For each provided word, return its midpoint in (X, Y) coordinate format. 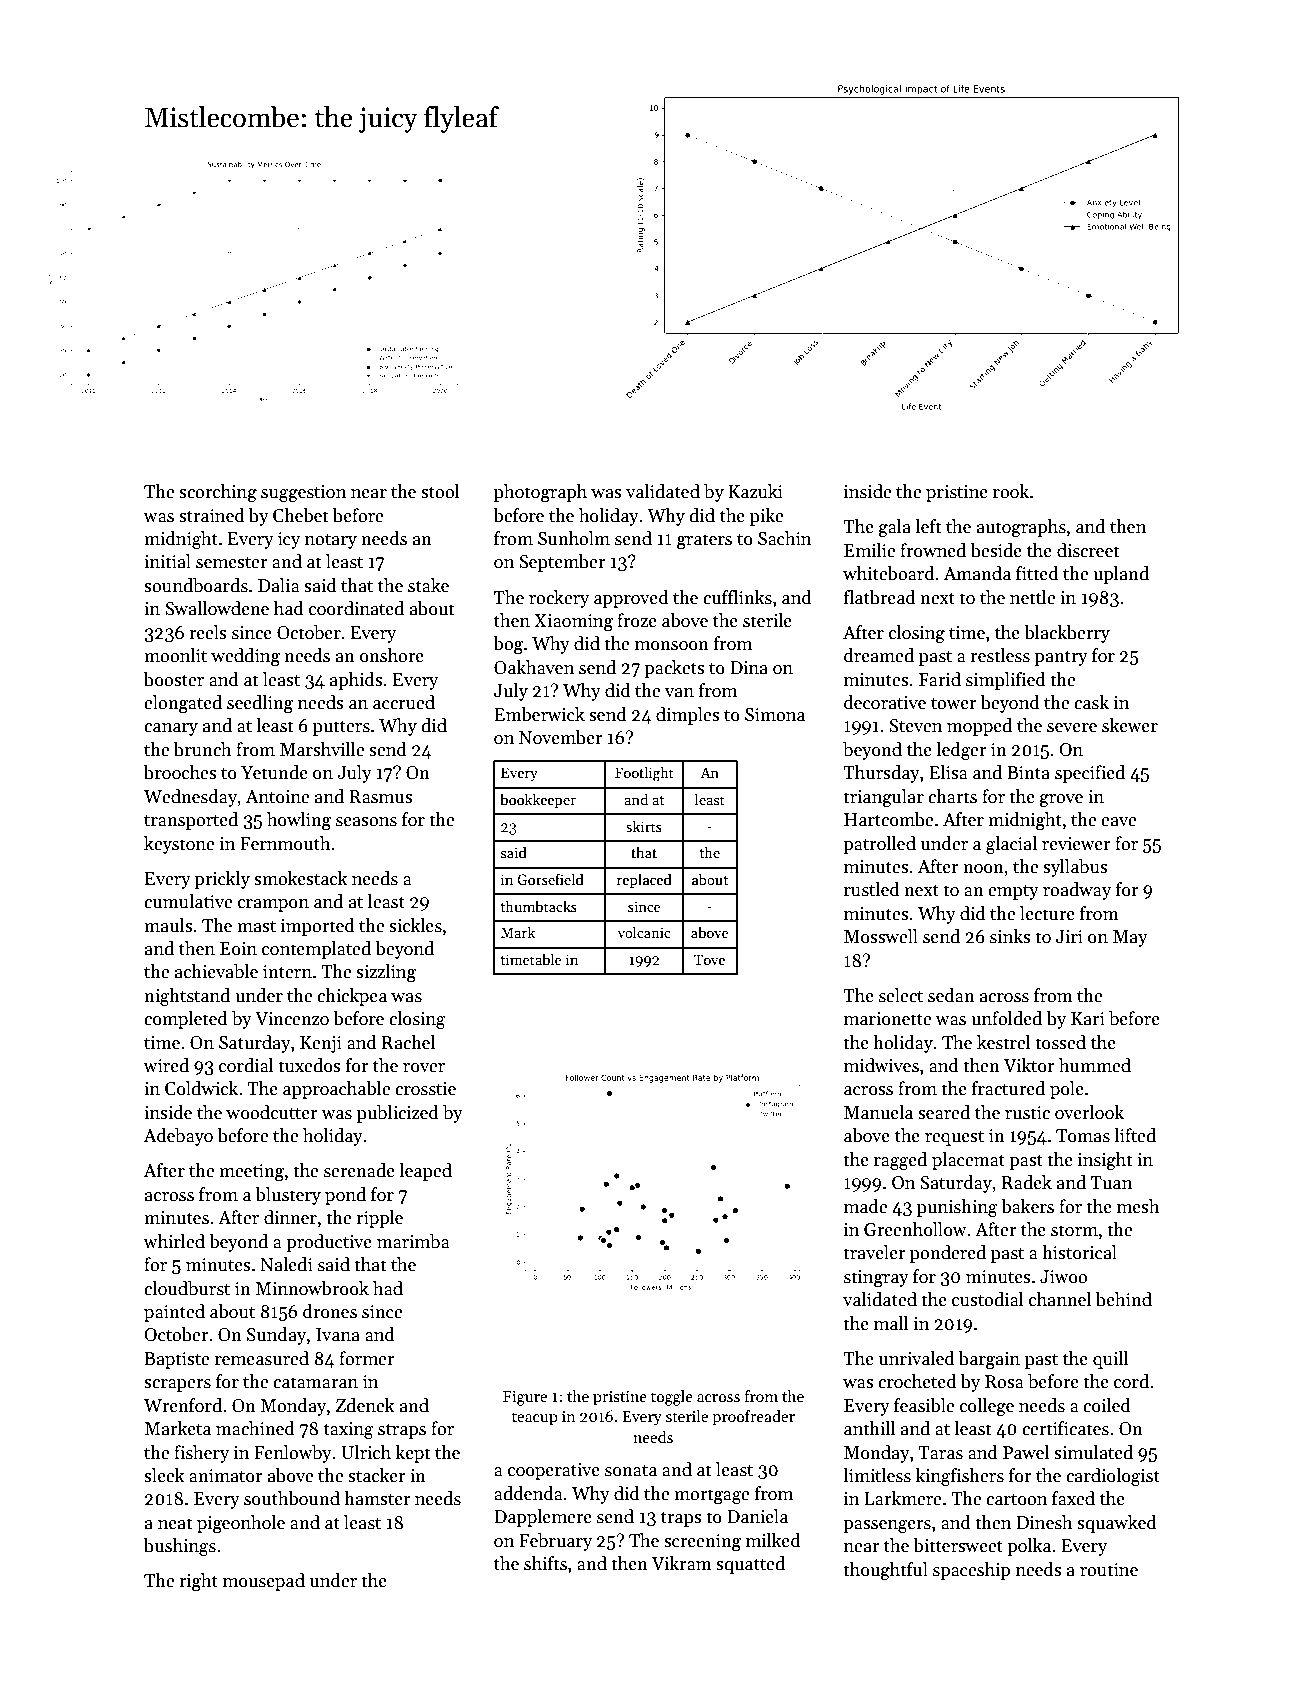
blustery (288, 1196)
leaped (425, 1172)
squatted (750, 1565)
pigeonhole (241, 1524)
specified (1090, 774)
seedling (260, 704)
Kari (1088, 1019)
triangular (883, 798)
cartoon (1016, 1500)
